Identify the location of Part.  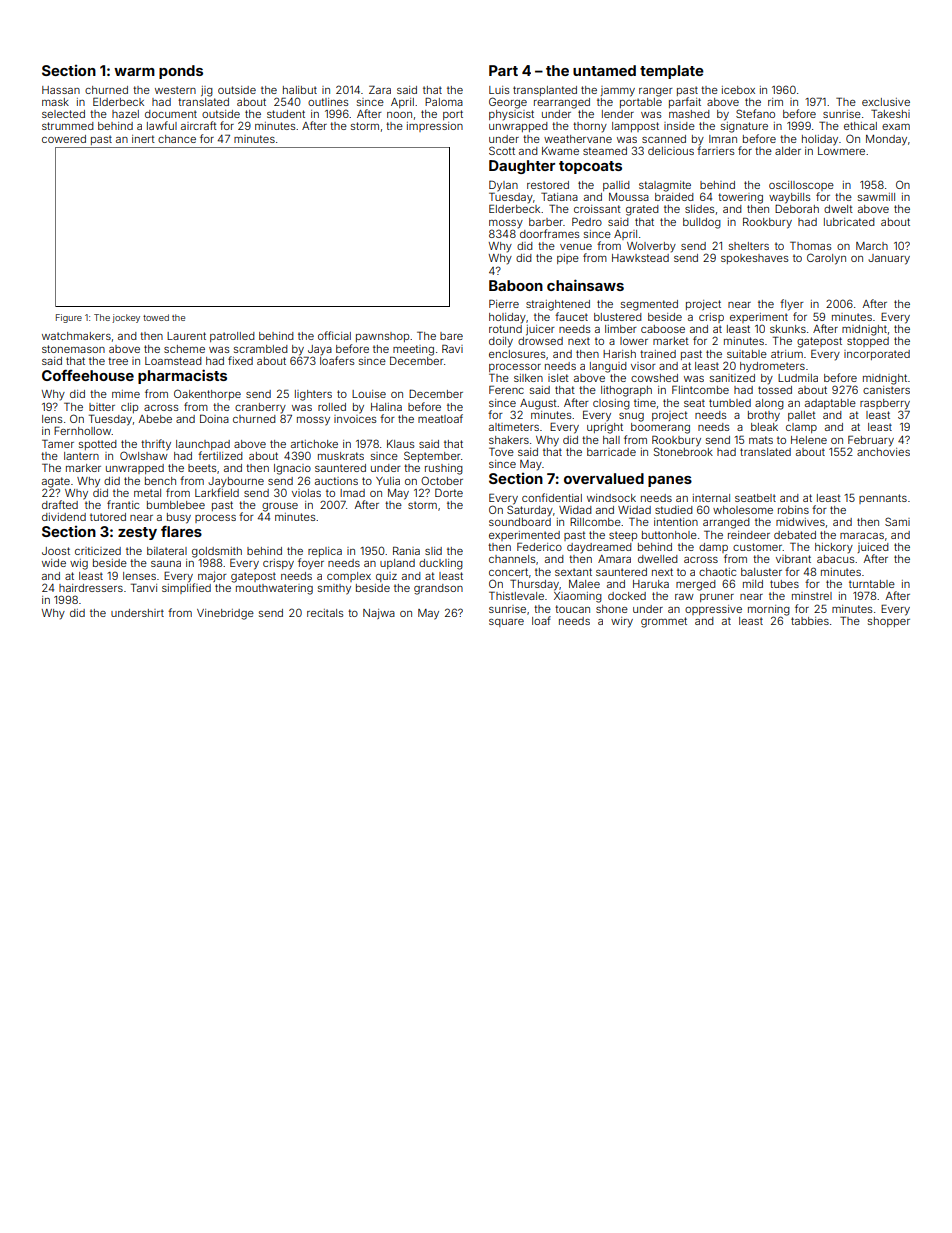
(503, 70).
